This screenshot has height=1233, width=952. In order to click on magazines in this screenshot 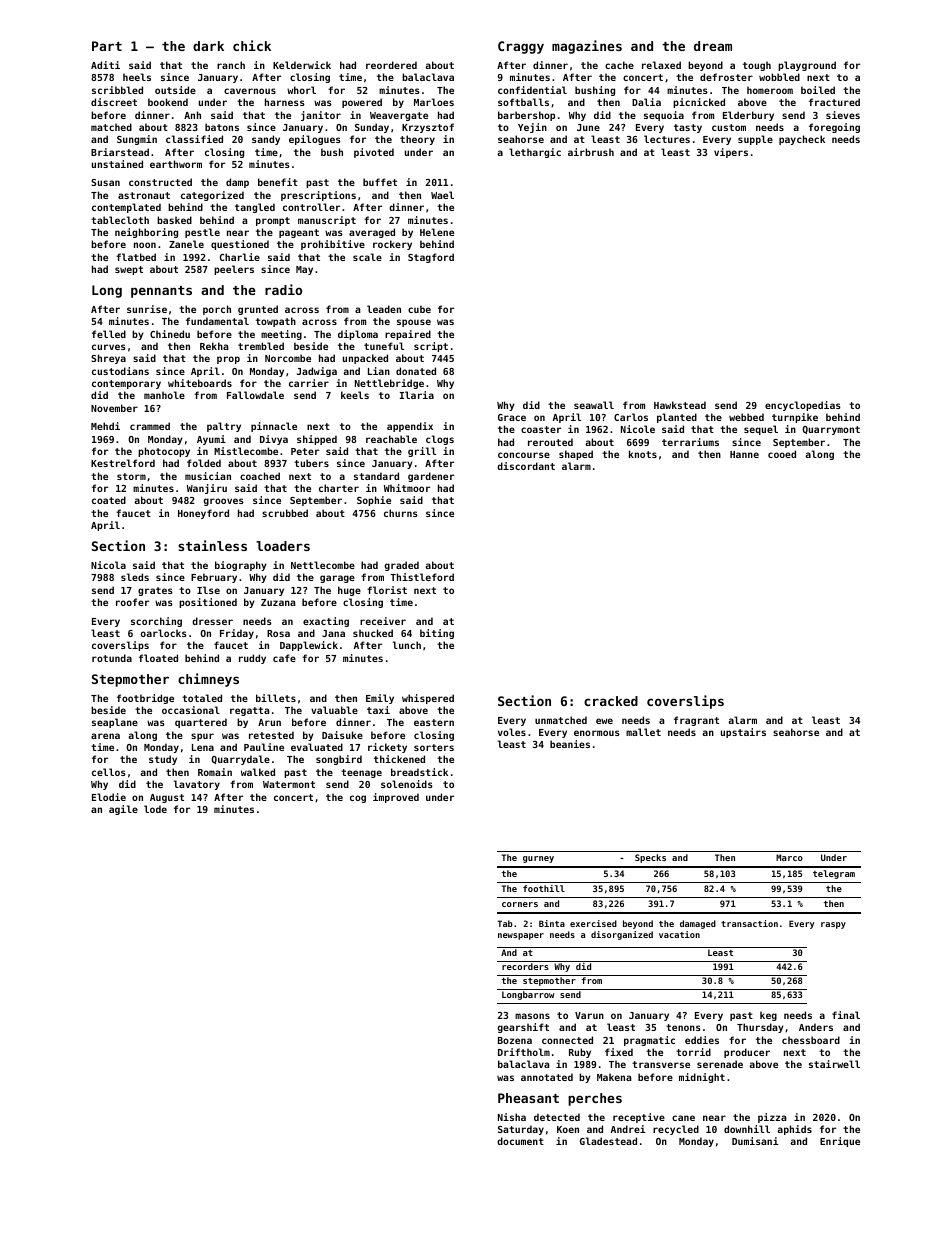, I will do `click(587, 47)`.
